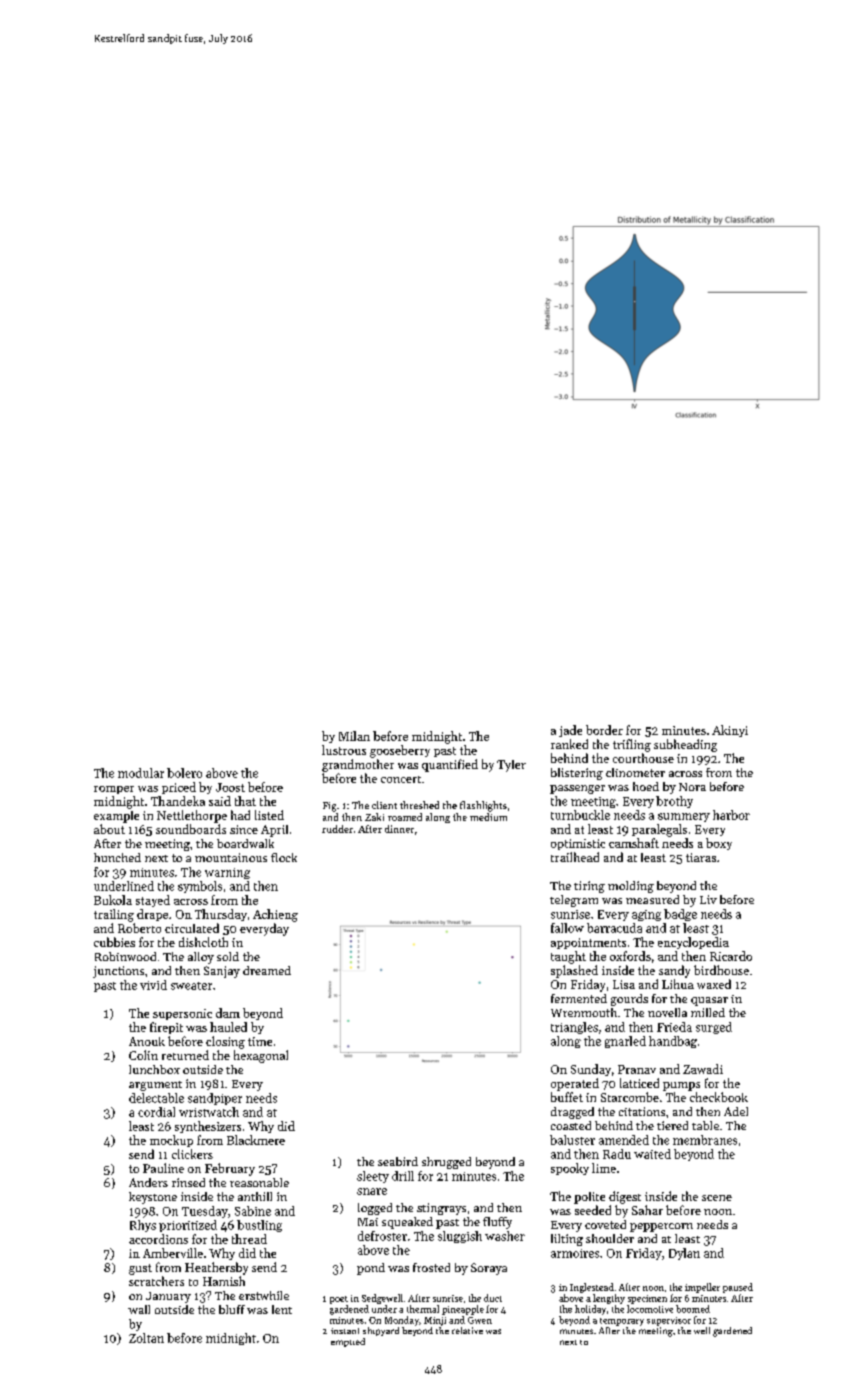 The width and height of the document is (849, 1400). I want to click on emptied, so click(348, 1342).
